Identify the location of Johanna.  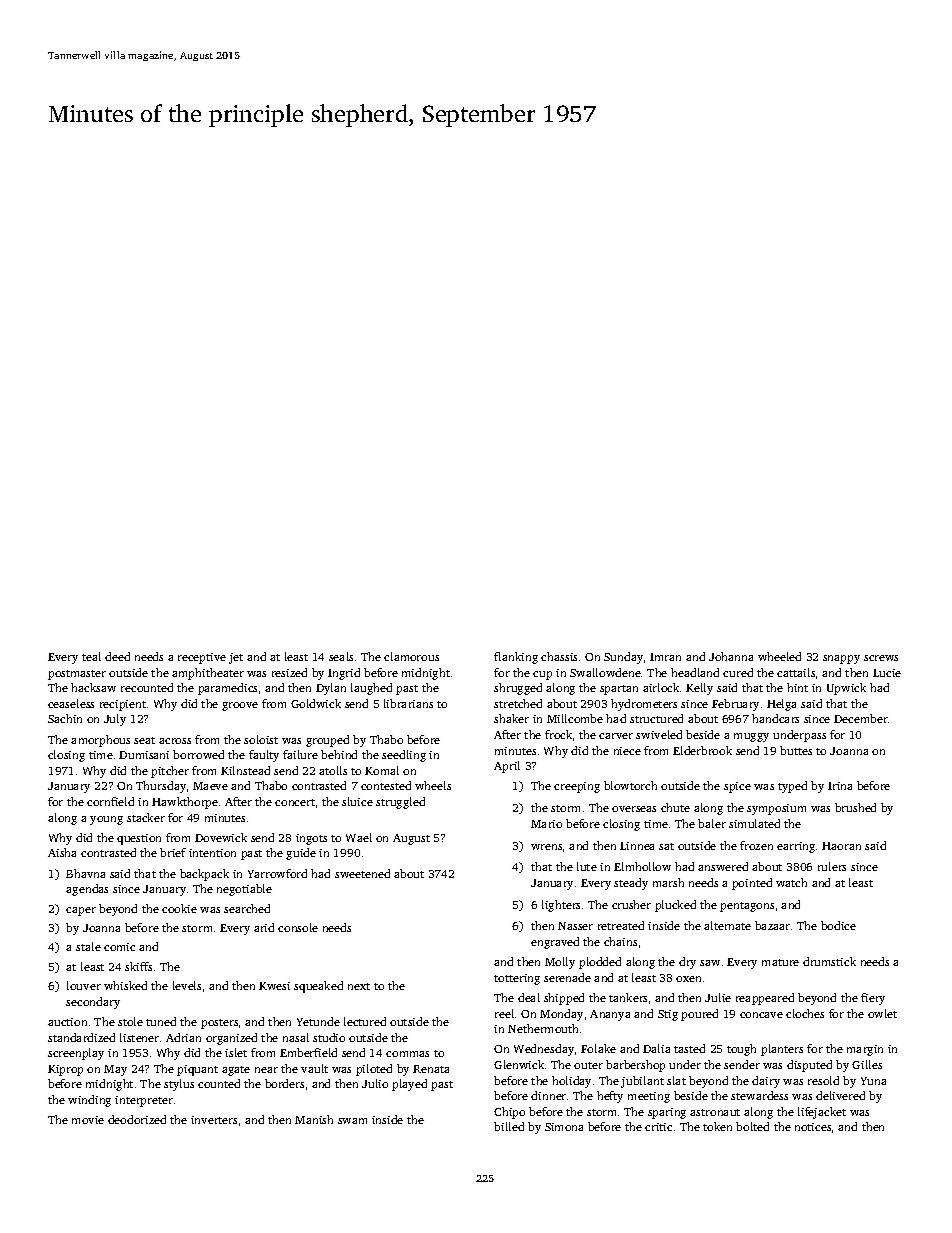
(731, 656).
